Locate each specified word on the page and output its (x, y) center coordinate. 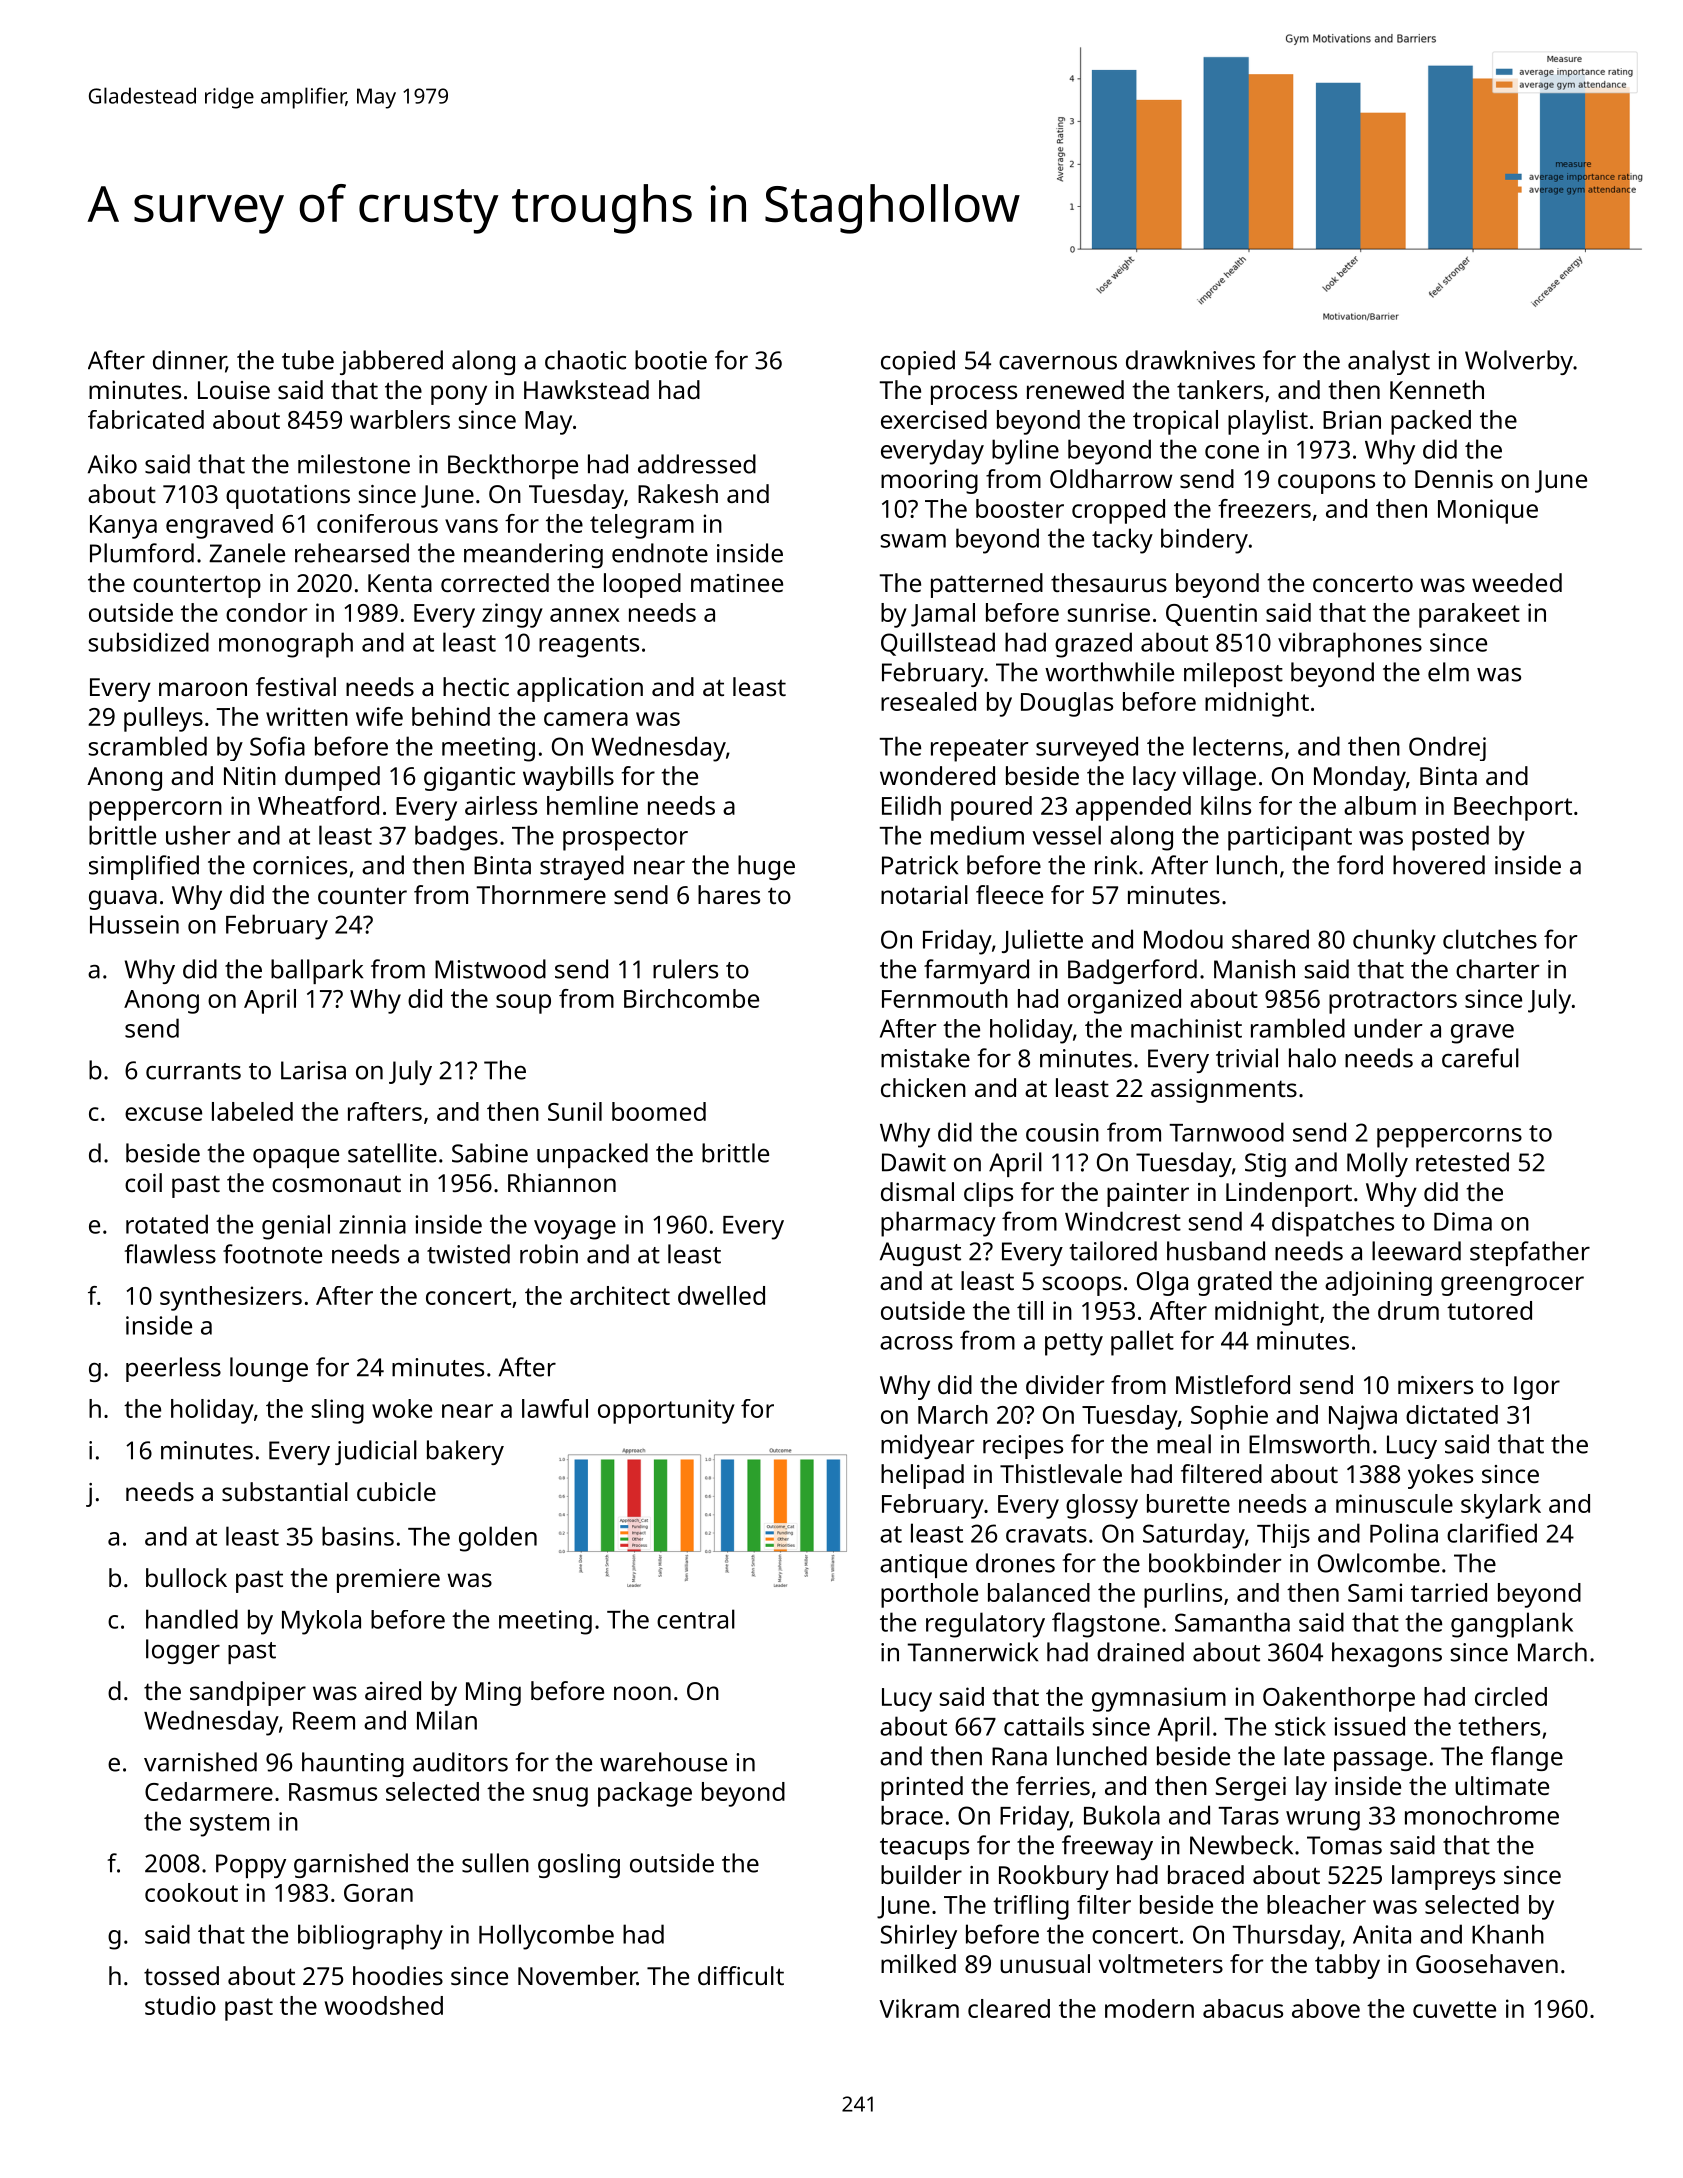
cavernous (1058, 363)
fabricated (146, 419)
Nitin (250, 776)
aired (393, 1690)
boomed (659, 1111)
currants (193, 1071)
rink (1116, 865)
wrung (1323, 1821)
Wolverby (1519, 362)
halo (1312, 1058)
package (645, 1794)
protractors (1393, 1002)
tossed (181, 1975)
